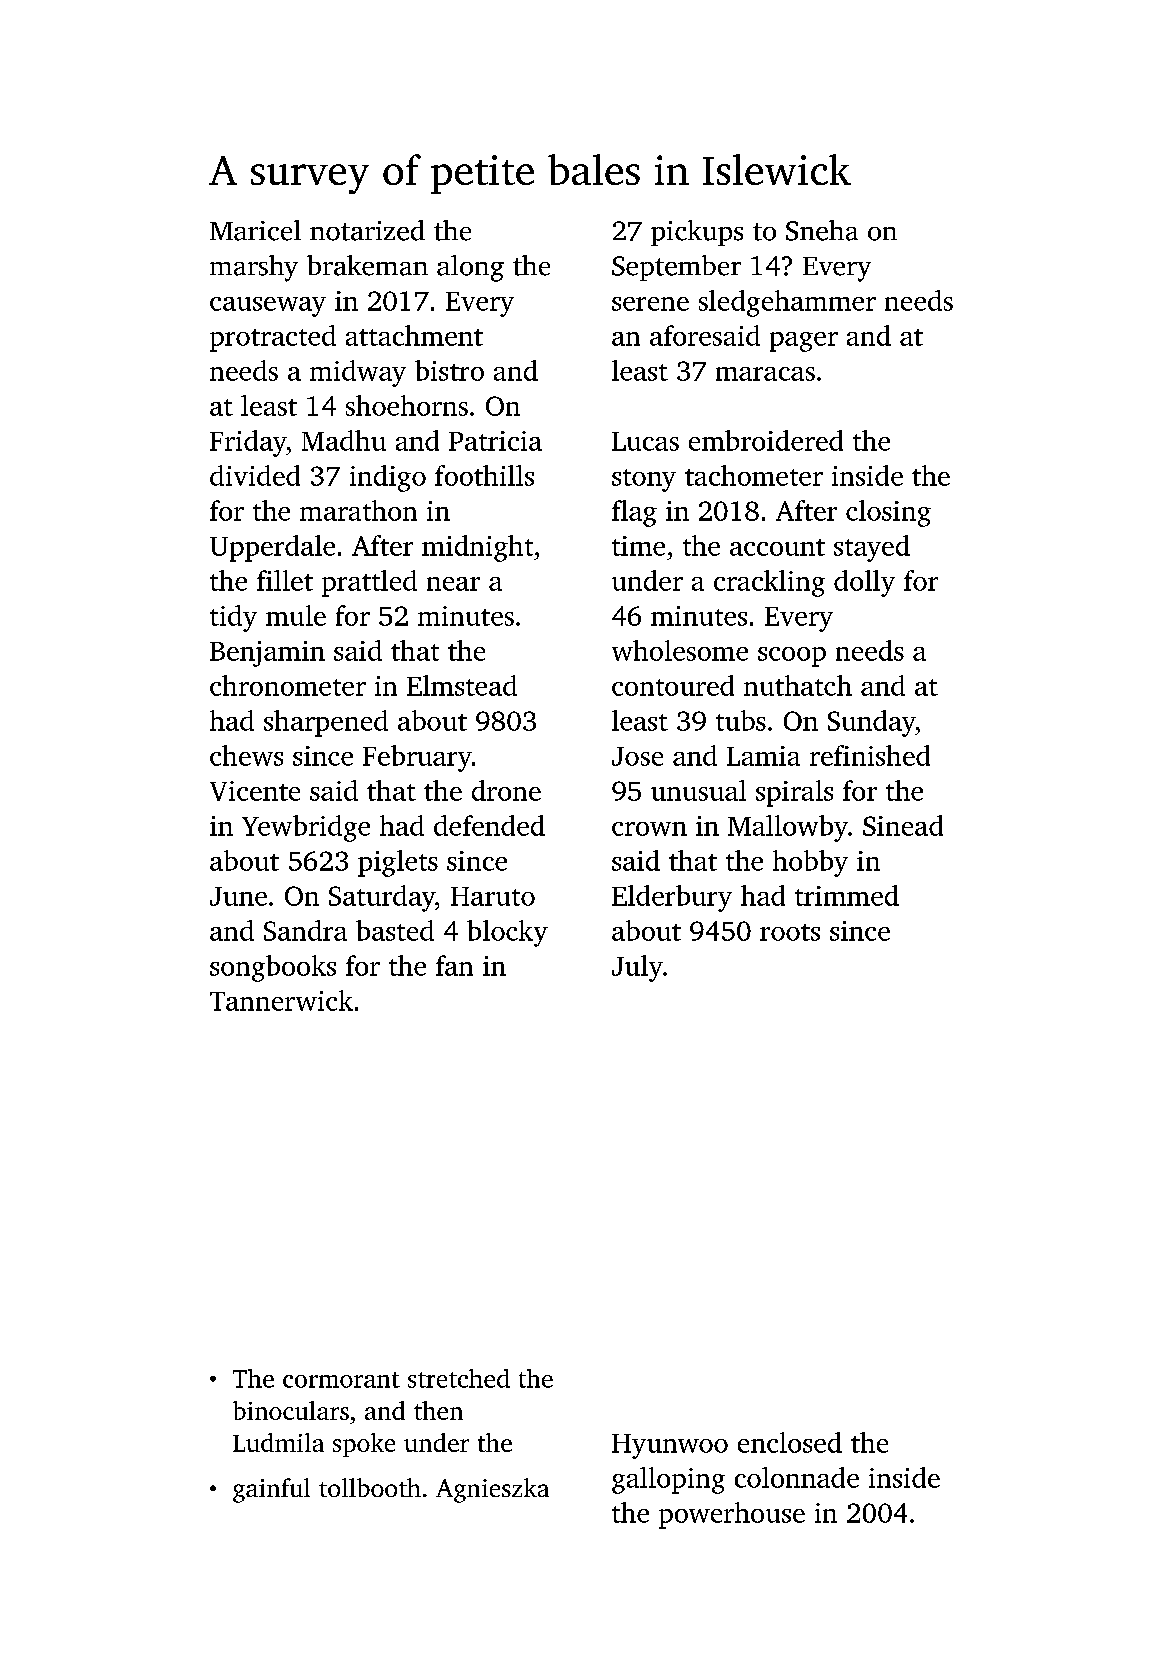 Image resolution: width=1165 pixels, height=1654 pixels. I want to click on Hyunwoo, so click(670, 1446).
